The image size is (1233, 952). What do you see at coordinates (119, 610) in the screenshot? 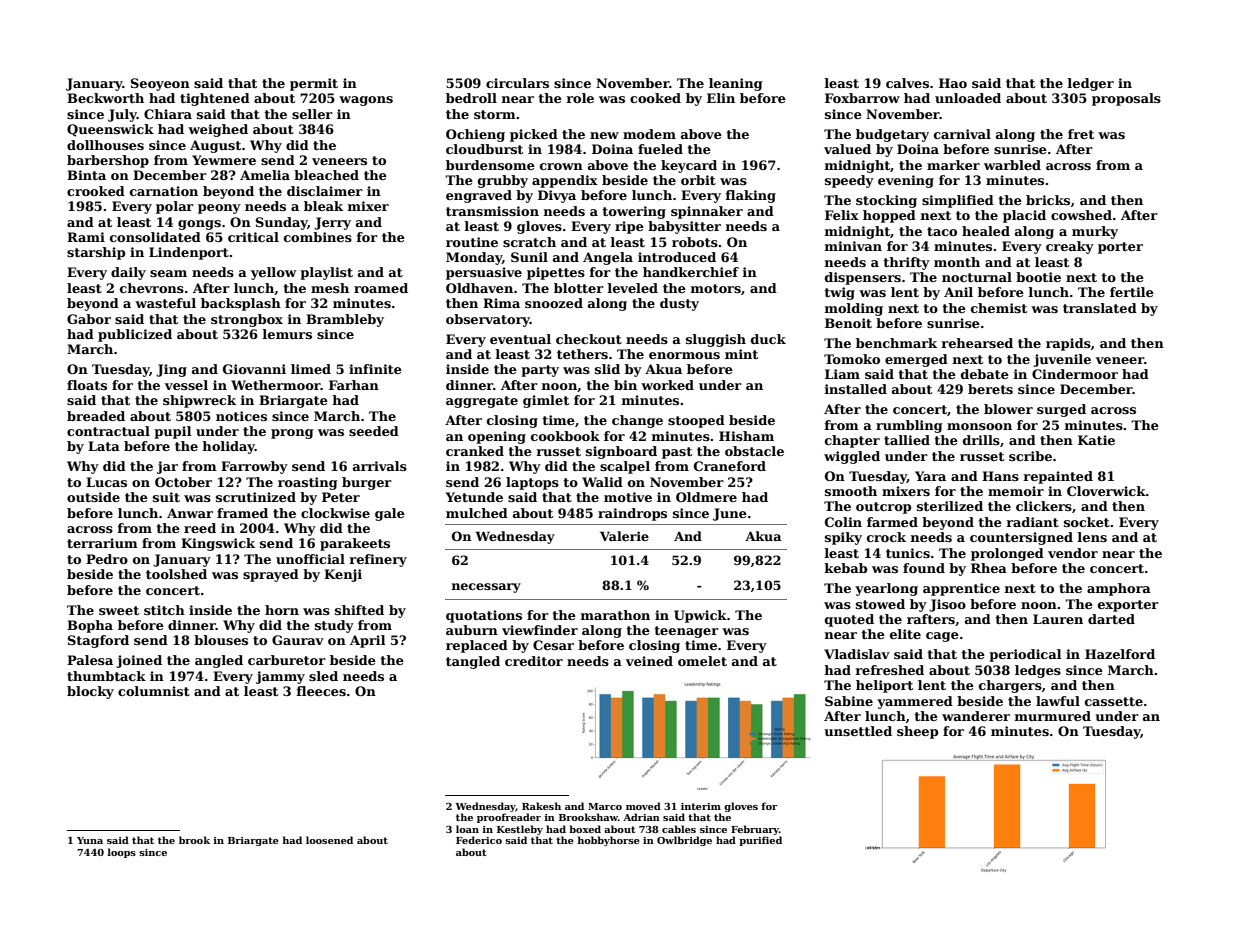
I see `sweet` at bounding box center [119, 610].
